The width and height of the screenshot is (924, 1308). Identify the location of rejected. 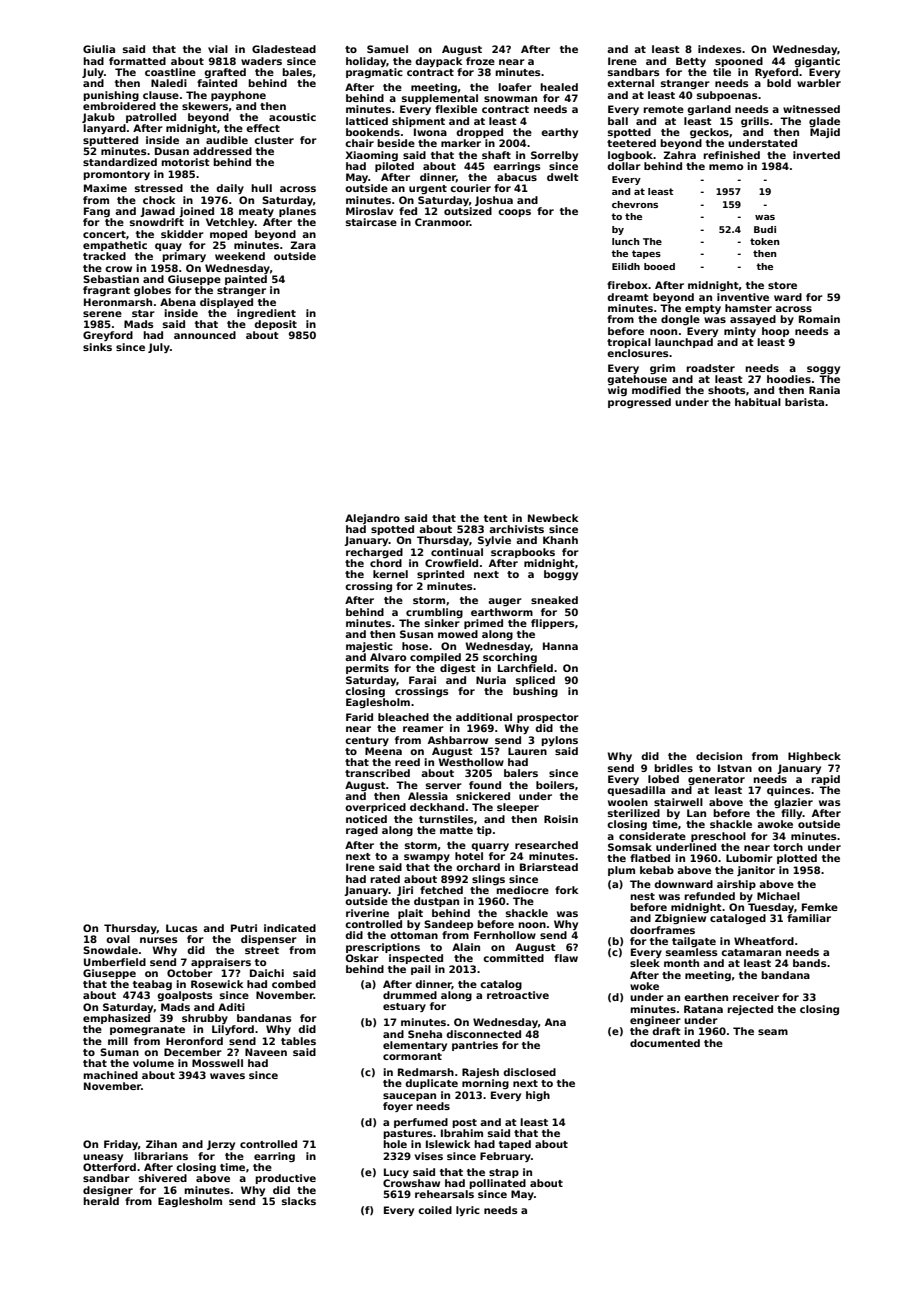
(750, 1010).
